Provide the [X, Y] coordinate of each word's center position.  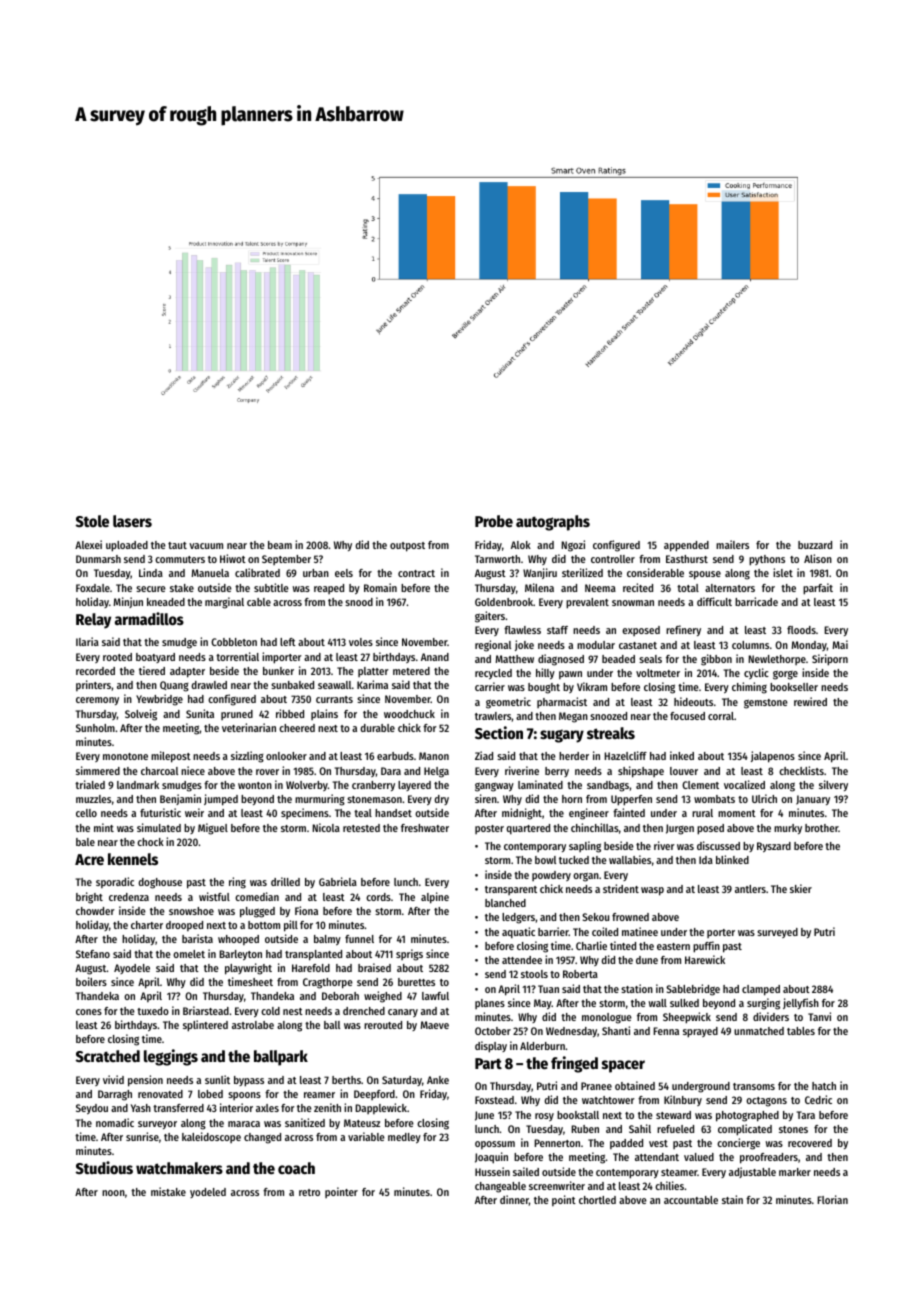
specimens [305, 813]
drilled [285, 881]
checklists [801, 770]
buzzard [815, 545]
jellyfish [801, 1003]
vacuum [206, 546]
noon [113, 1193]
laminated [540, 784]
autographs [553, 523]
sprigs [409, 955]
